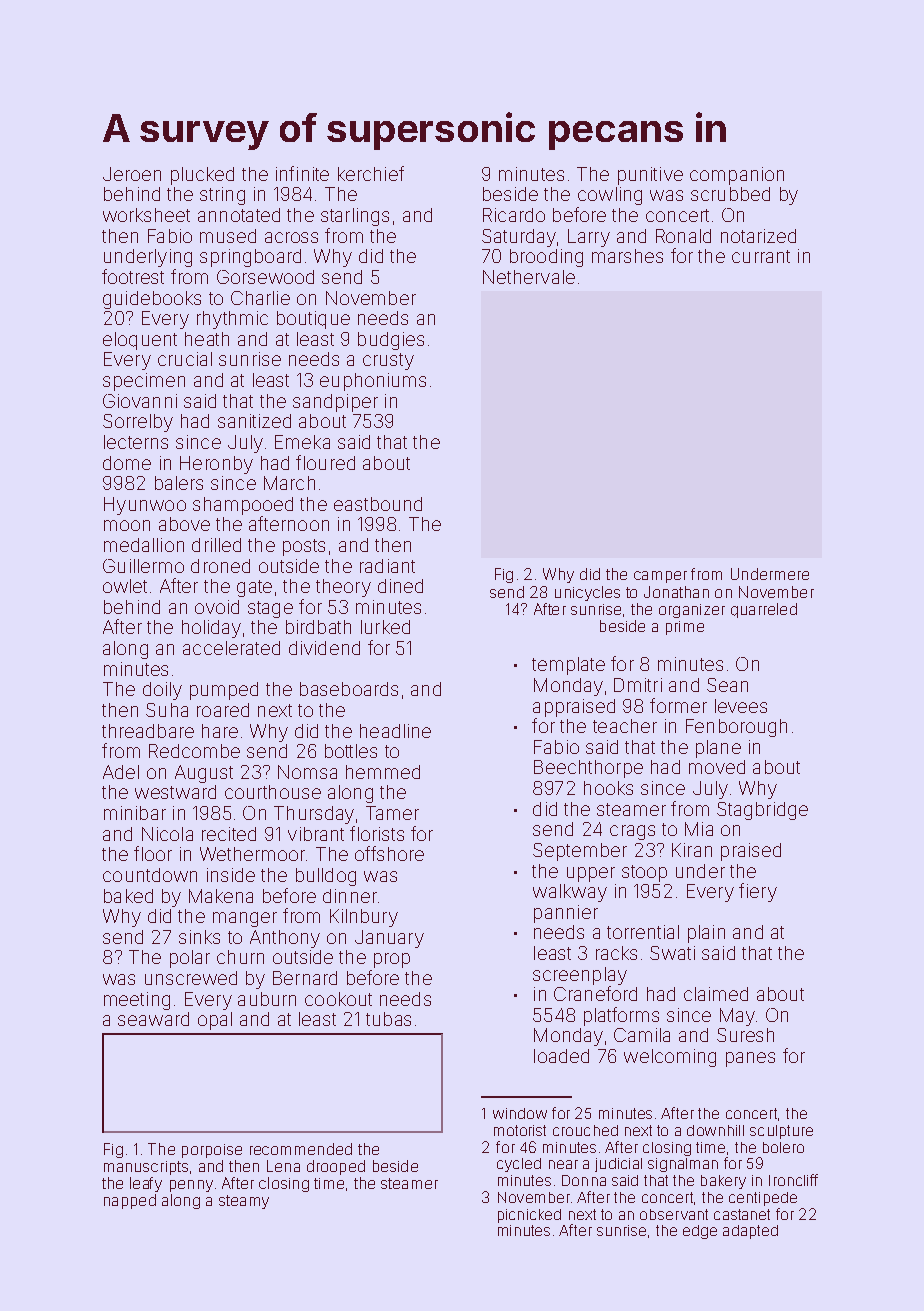  What do you see at coordinates (750, 1232) in the image?
I see `adapted` at bounding box center [750, 1232].
